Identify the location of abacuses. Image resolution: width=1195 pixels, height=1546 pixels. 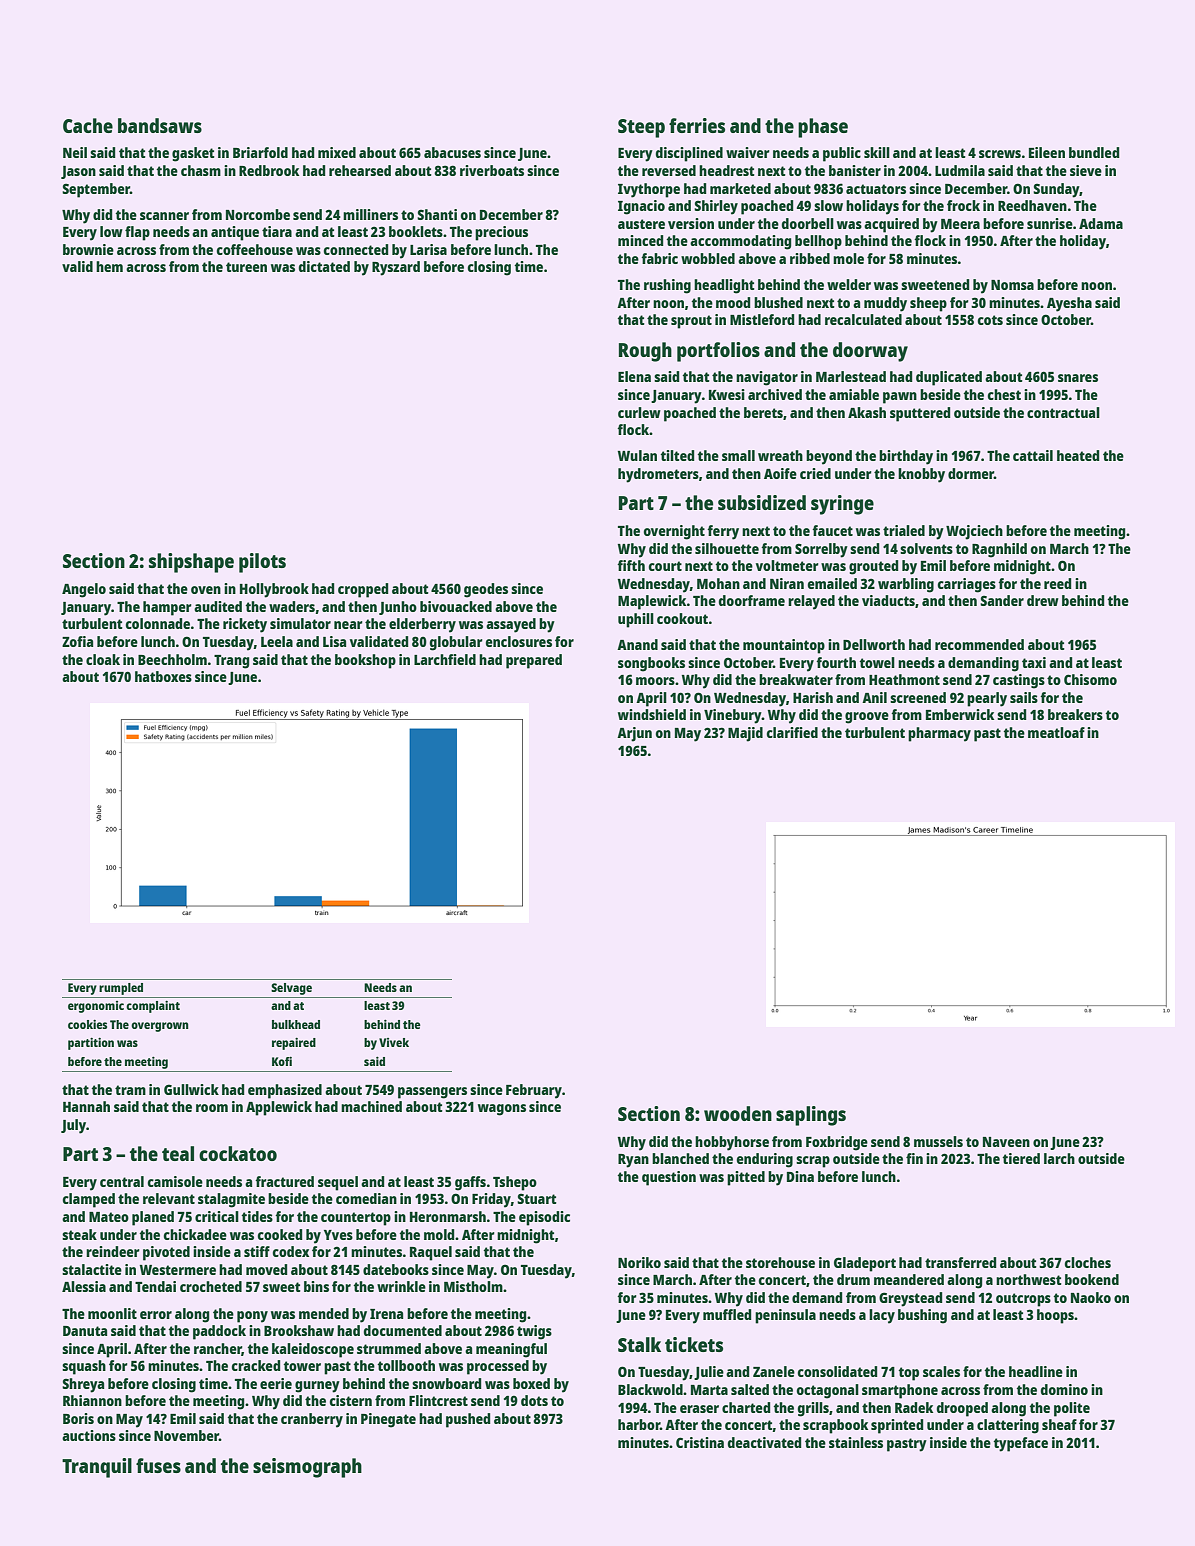
(452, 152).
